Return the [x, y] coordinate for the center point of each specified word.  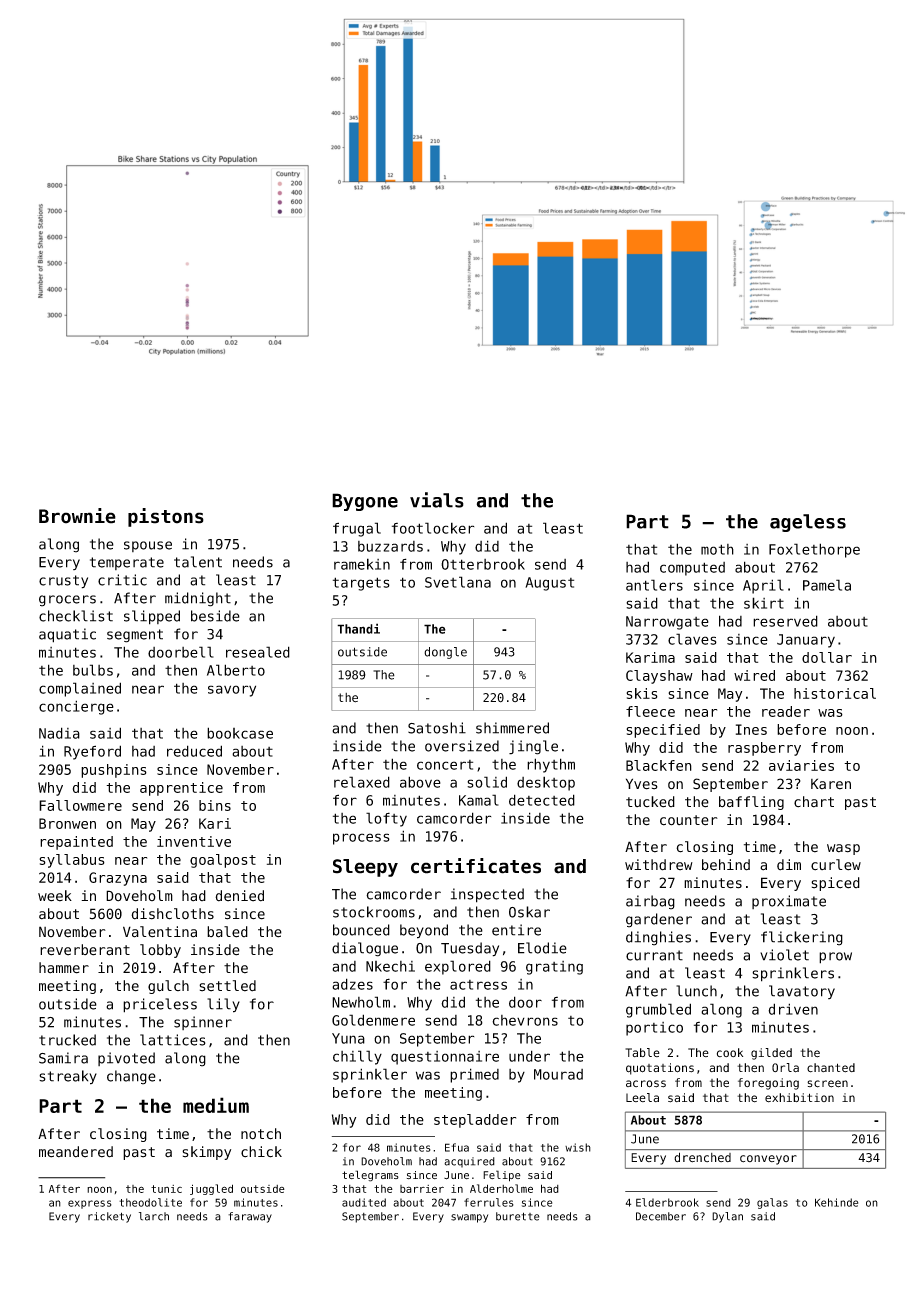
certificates [476, 866]
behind [726, 865]
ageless [808, 523]
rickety [109, 1217]
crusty [63, 582]
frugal [357, 529]
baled [227, 932]
